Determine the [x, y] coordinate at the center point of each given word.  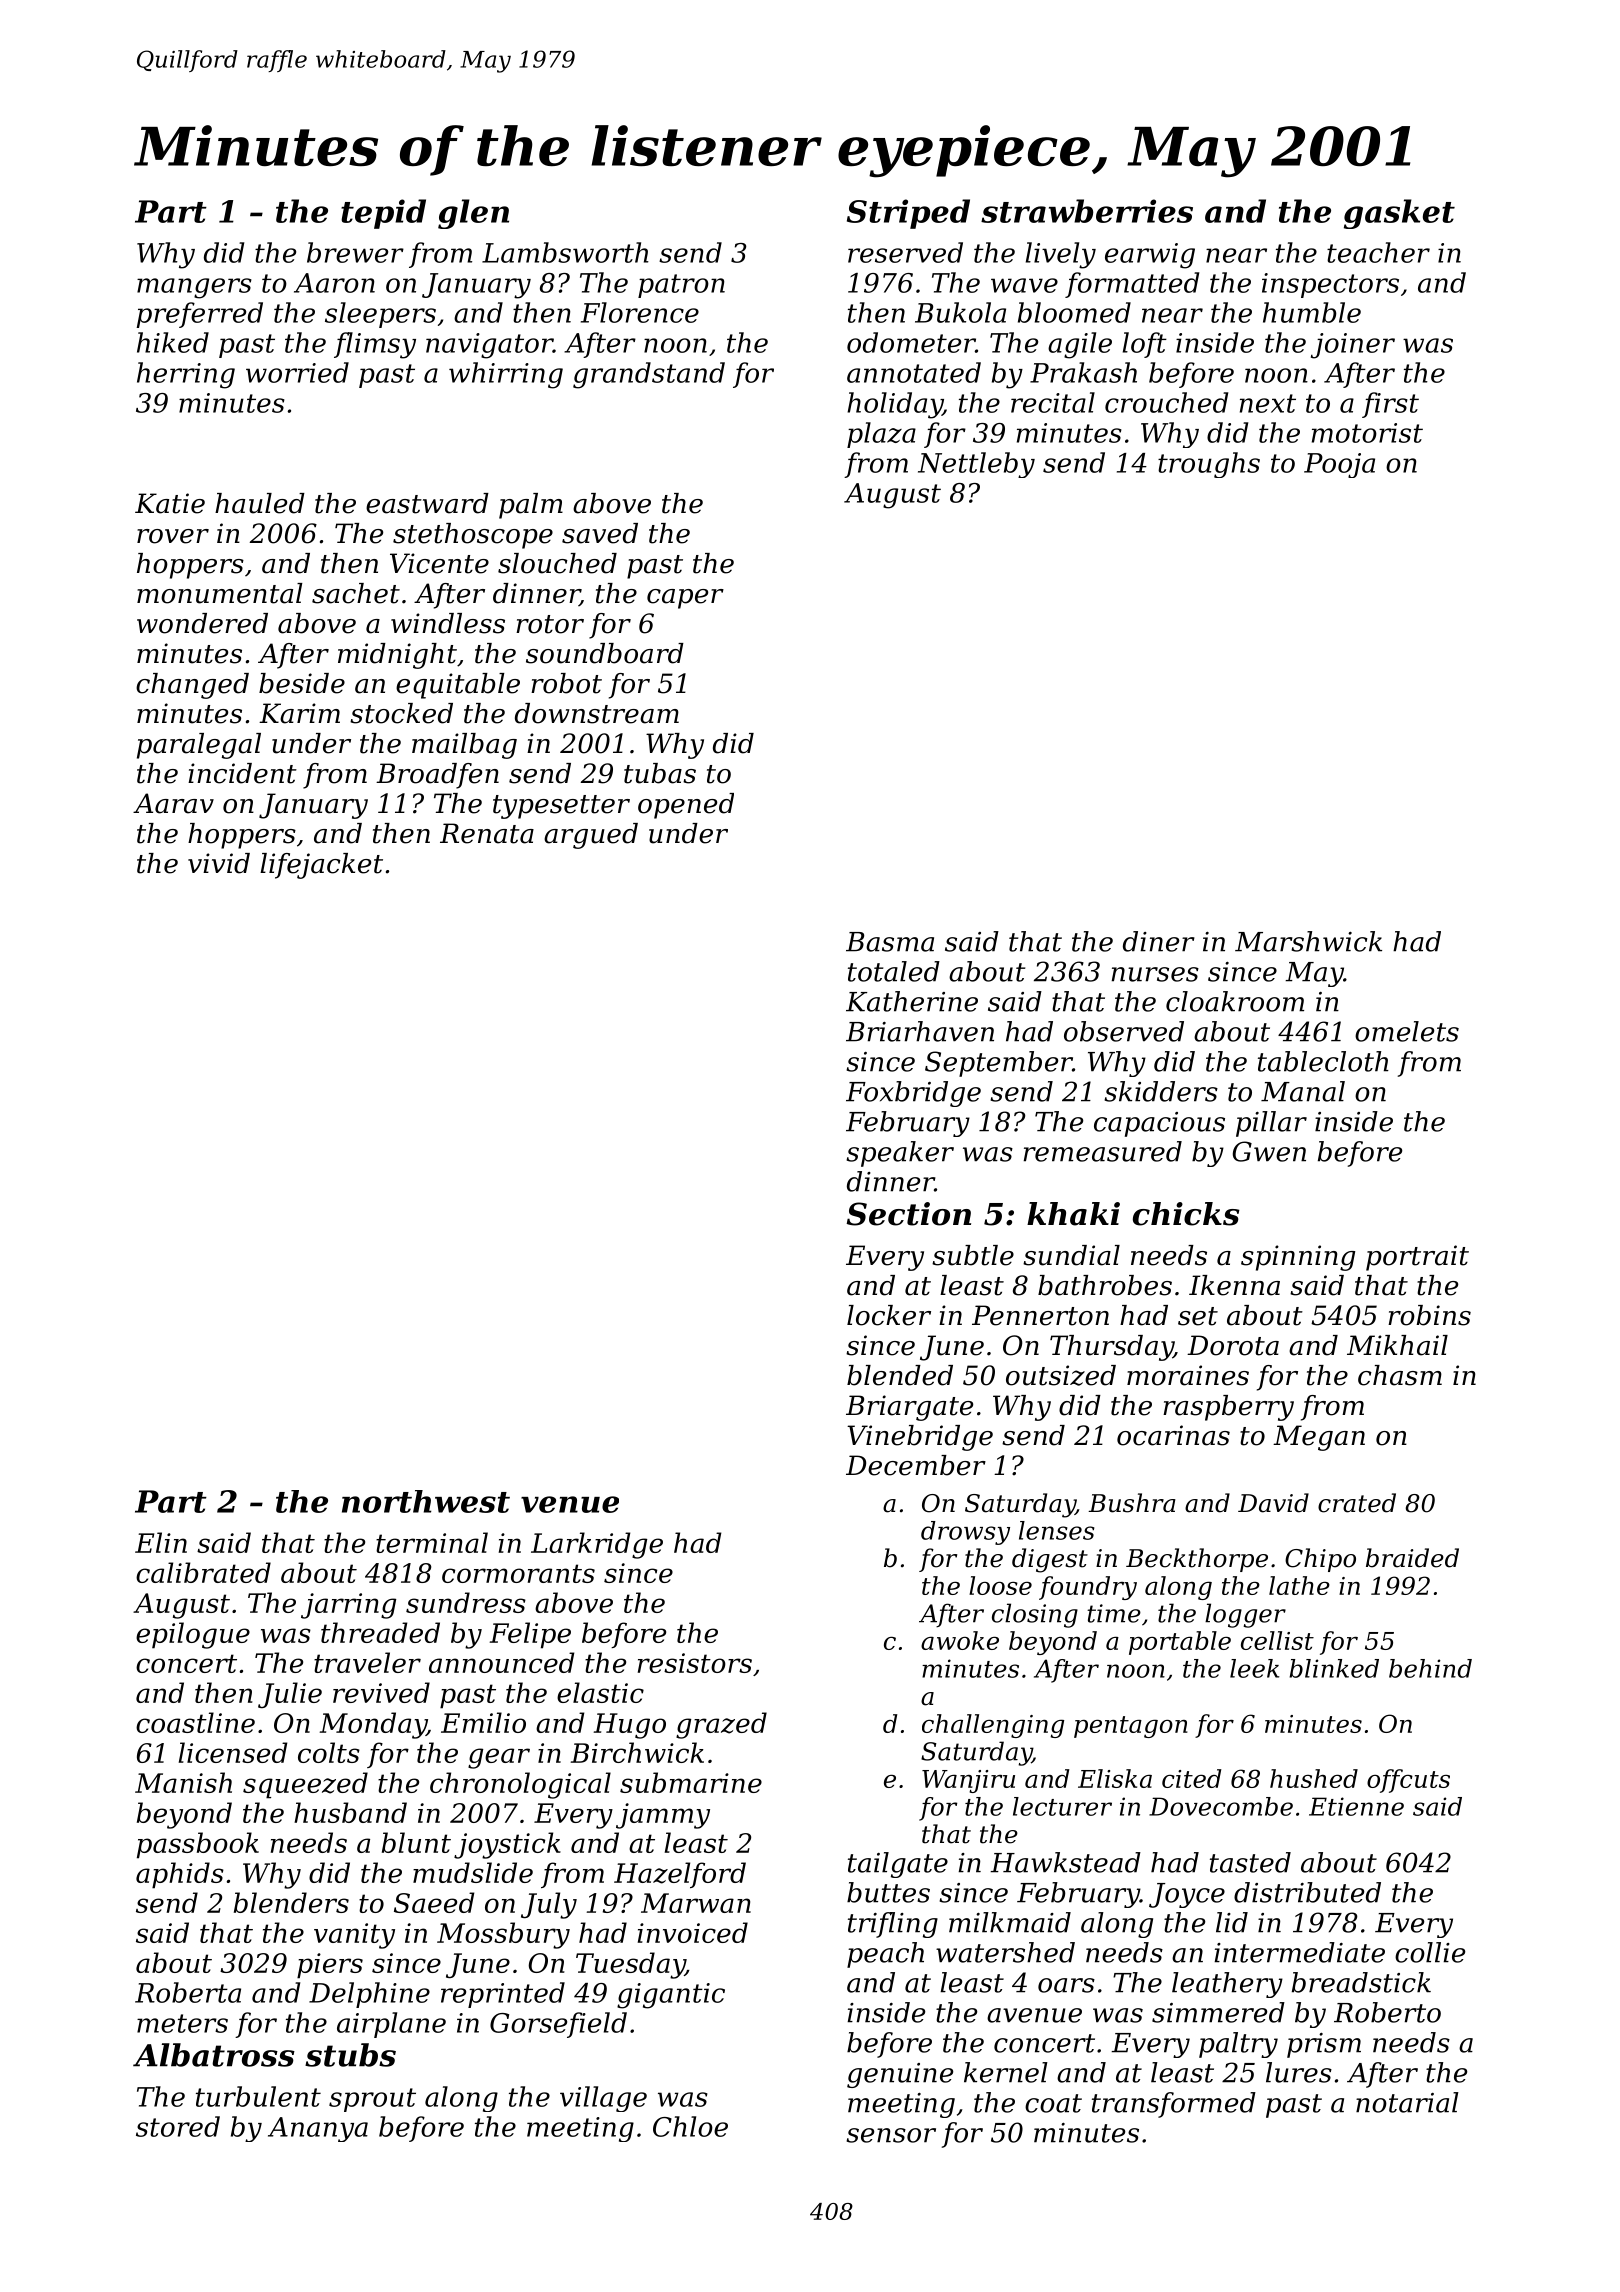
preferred [199, 315]
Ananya [318, 2129]
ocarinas [1173, 1435]
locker [889, 1315]
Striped [908, 214]
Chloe [690, 2126]
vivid [219, 863]
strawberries [1087, 211]
